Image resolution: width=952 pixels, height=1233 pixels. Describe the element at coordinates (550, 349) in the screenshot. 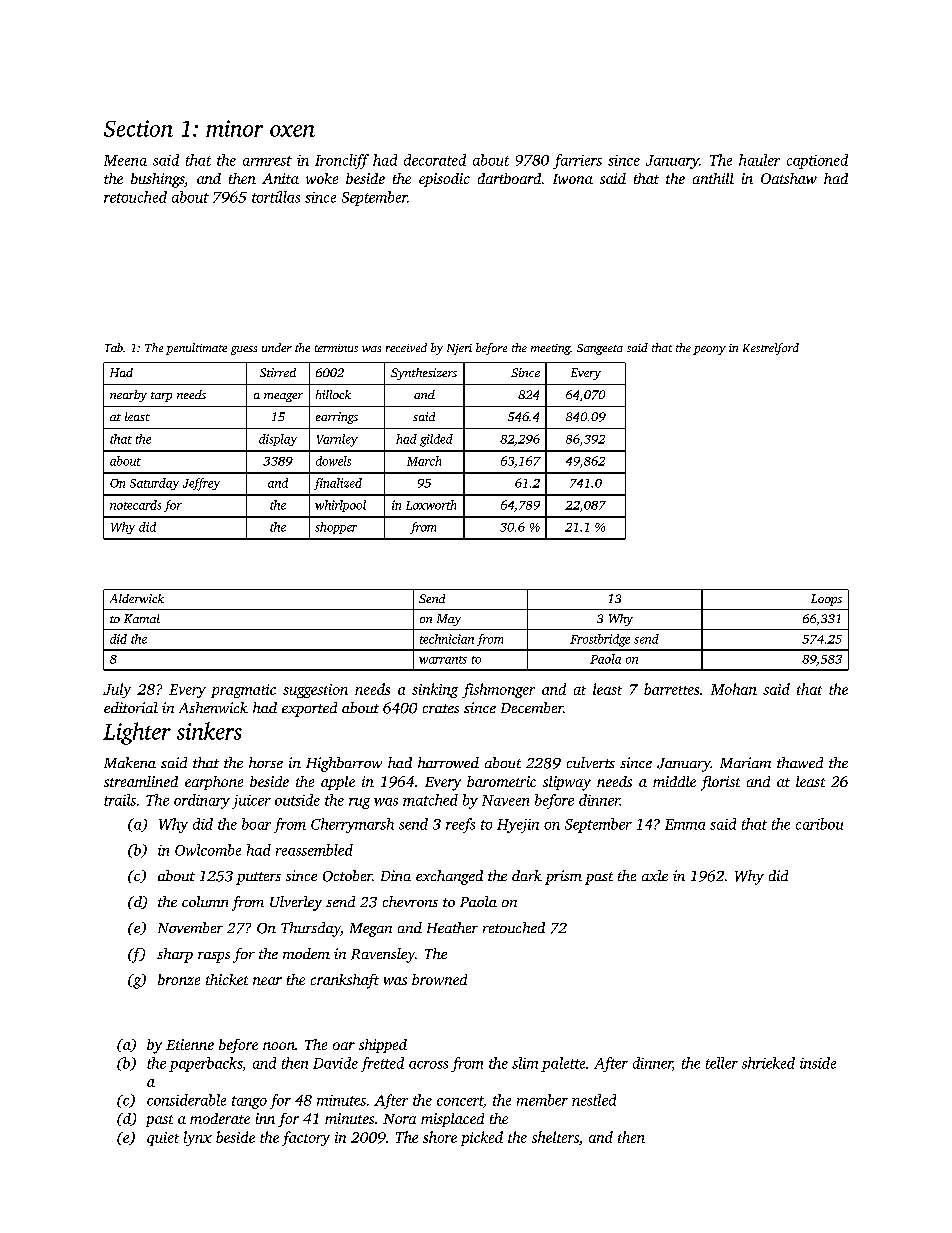

I see `meeting` at that location.
